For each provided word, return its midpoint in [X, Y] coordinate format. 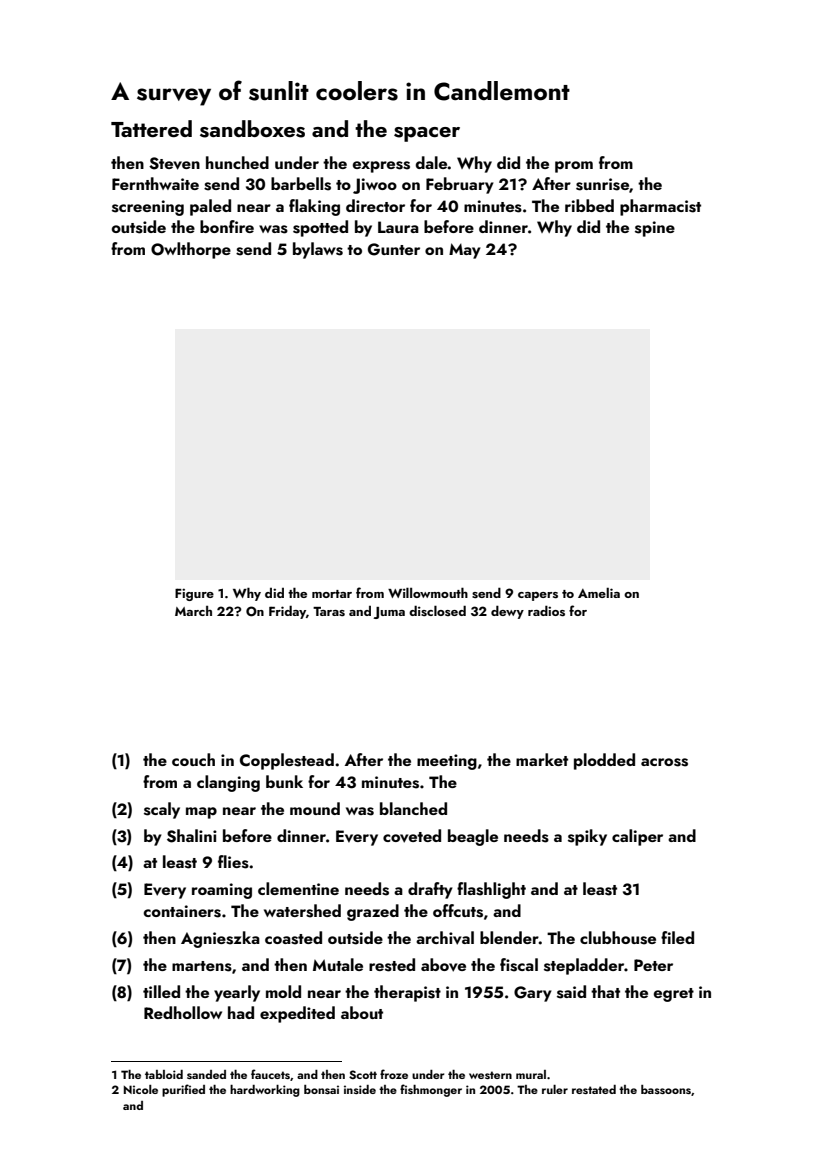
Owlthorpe [191, 250]
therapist [407, 993]
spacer [427, 134]
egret [674, 995]
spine [655, 229]
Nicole [141, 1089]
